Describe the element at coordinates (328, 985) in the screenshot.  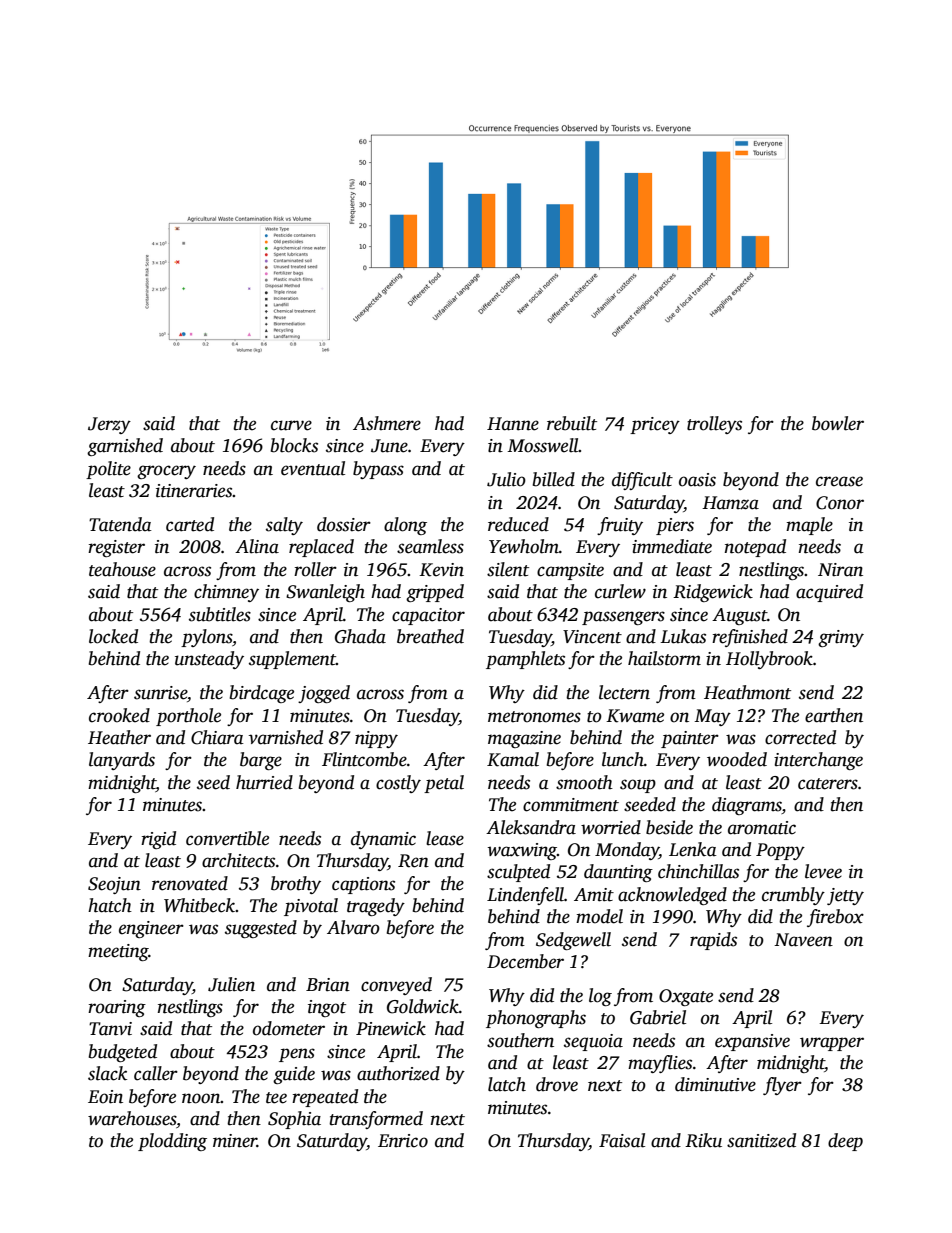
I see `Brian` at that location.
